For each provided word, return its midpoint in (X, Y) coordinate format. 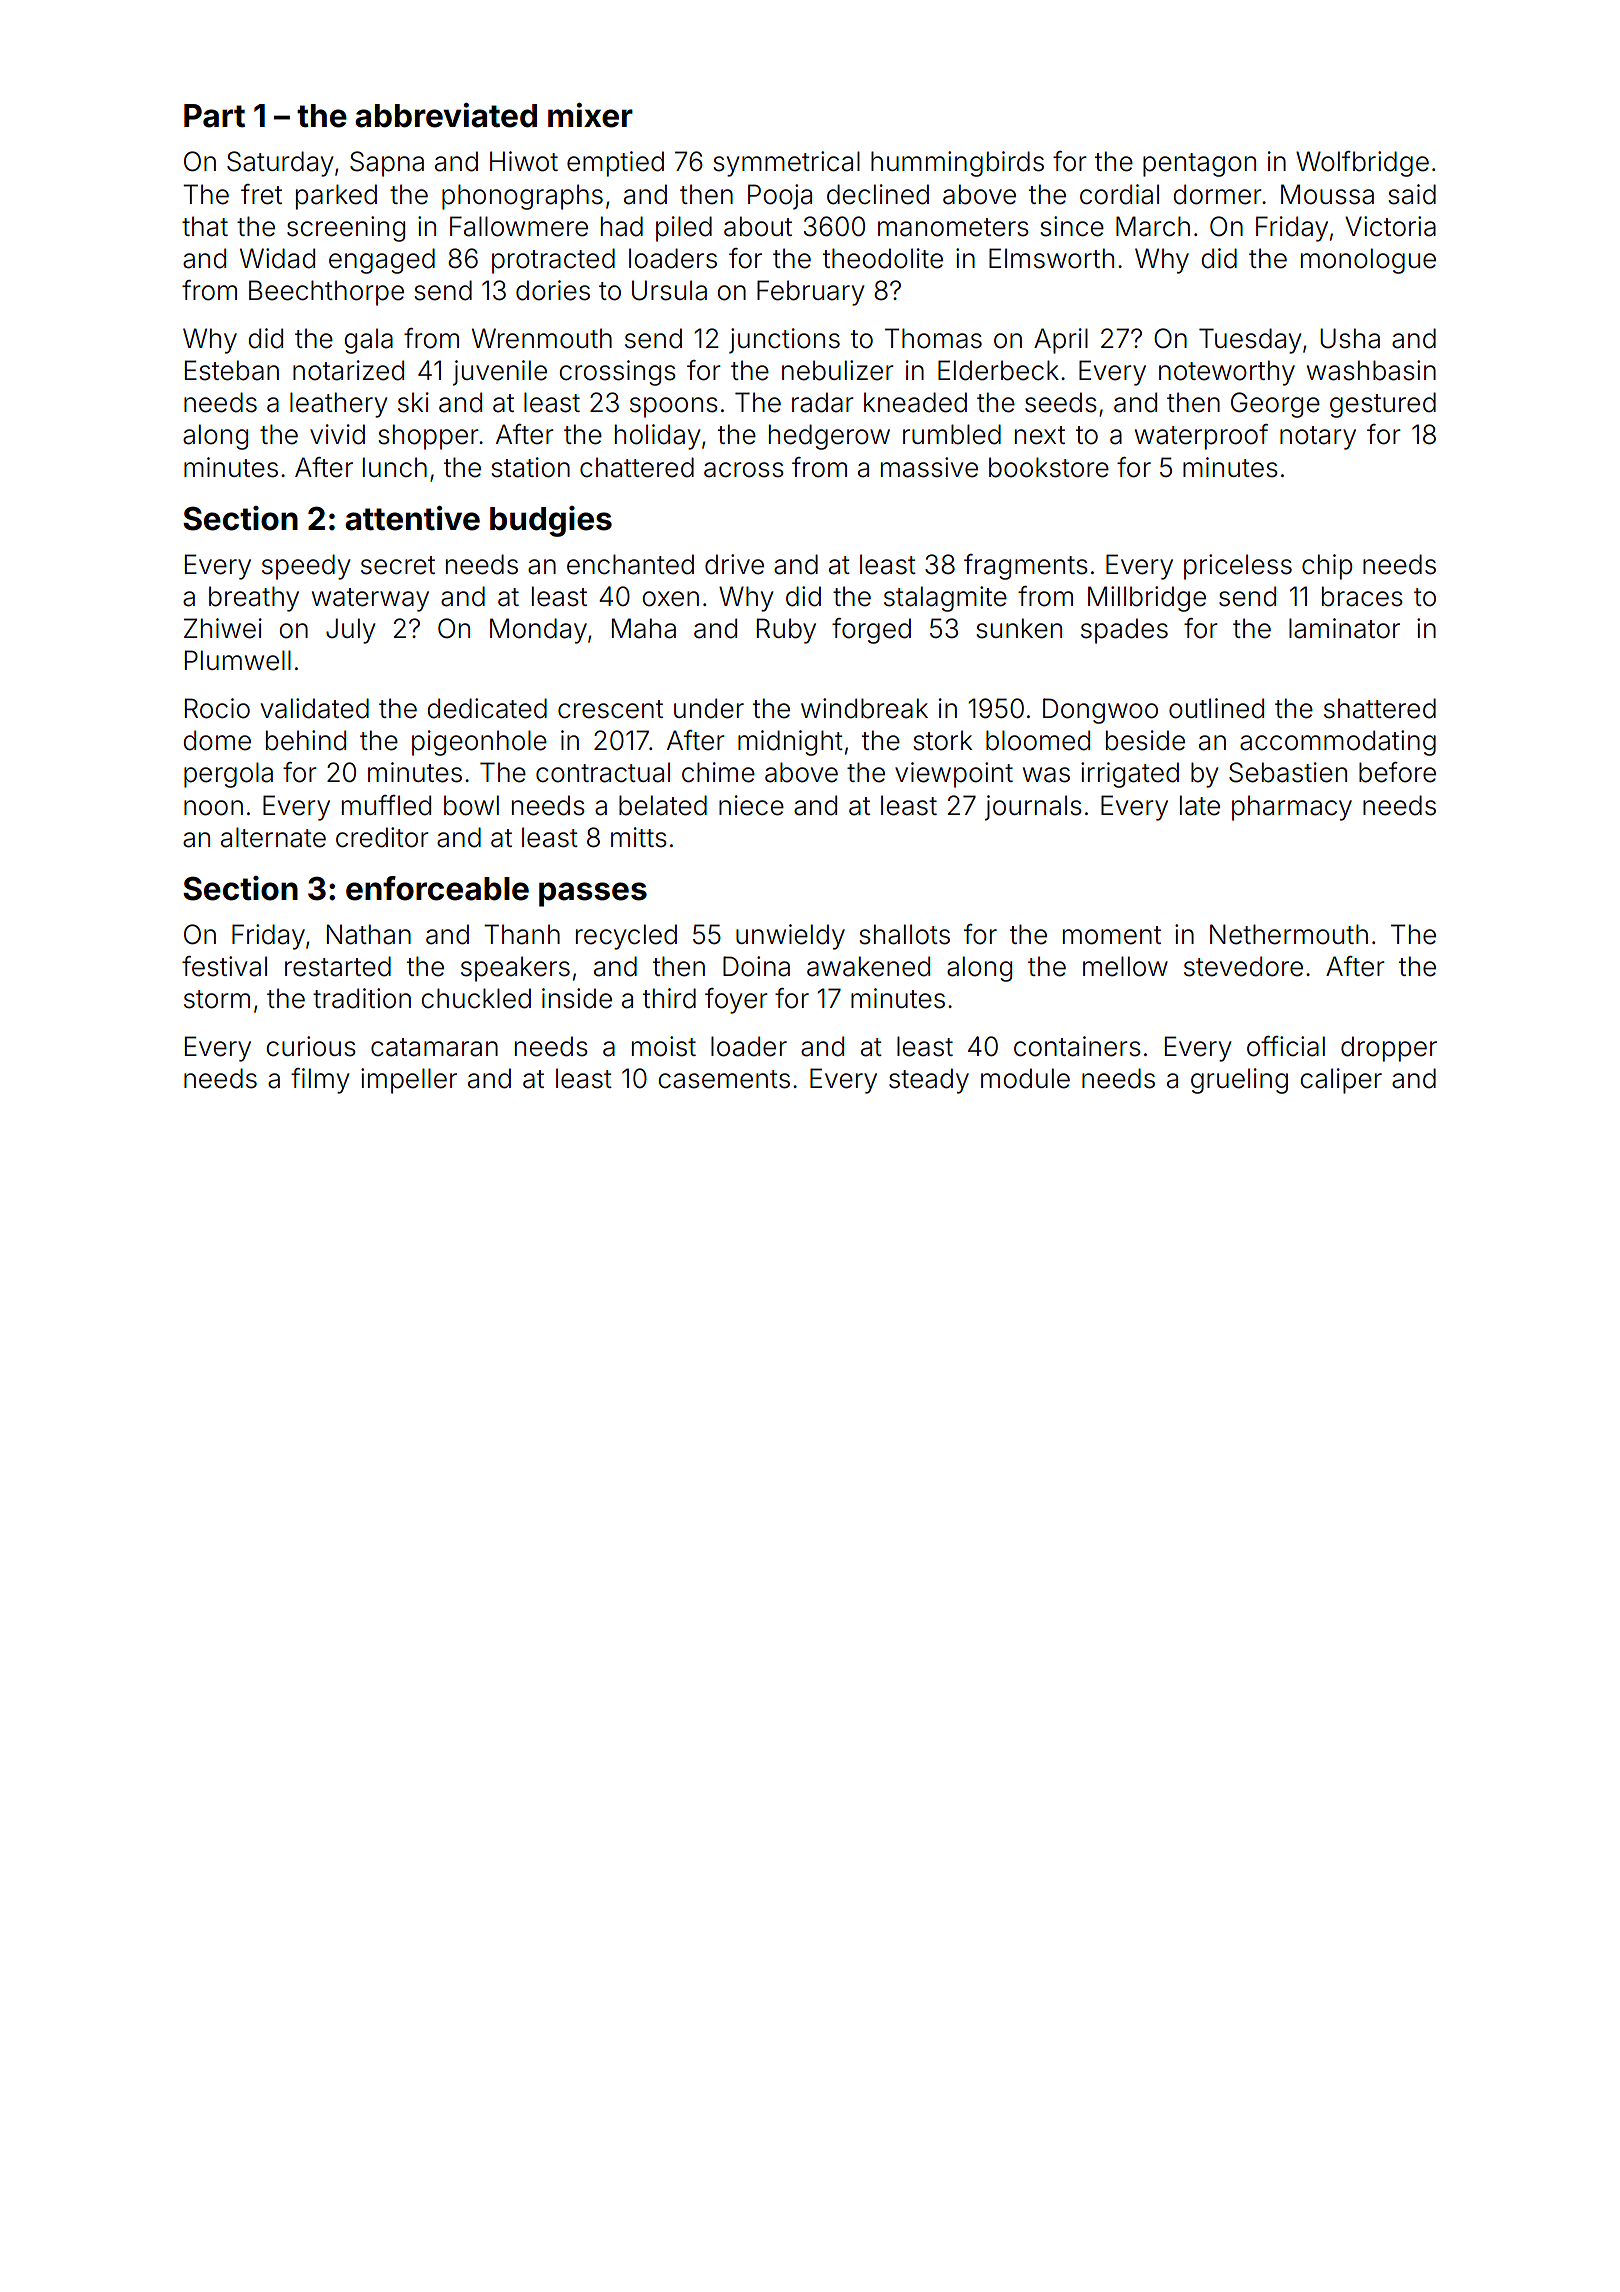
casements (724, 1079)
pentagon (1199, 165)
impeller (409, 1081)
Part (214, 116)
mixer (590, 115)
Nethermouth (1289, 934)
